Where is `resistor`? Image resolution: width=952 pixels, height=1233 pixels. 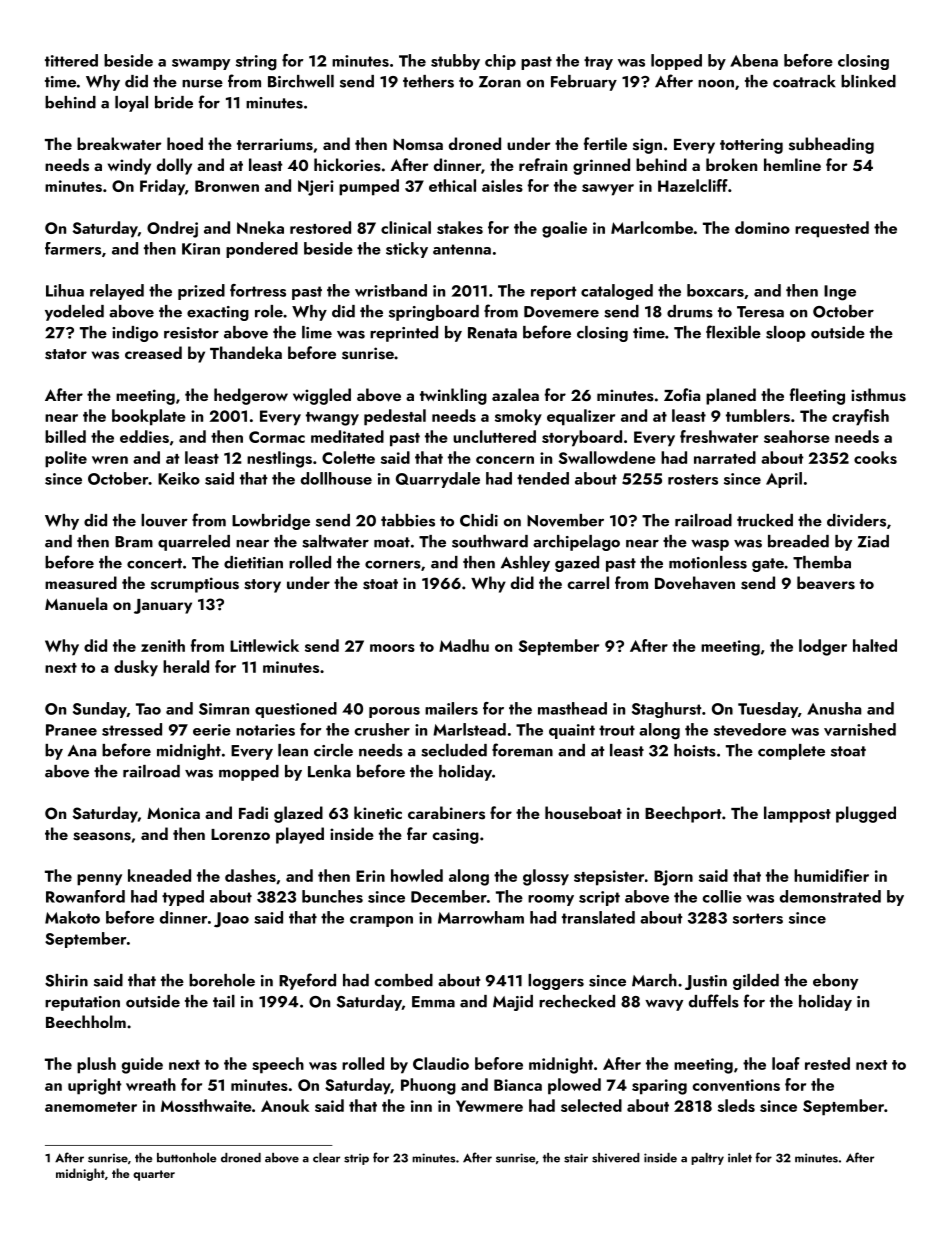 resistor is located at coordinates (191, 333).
